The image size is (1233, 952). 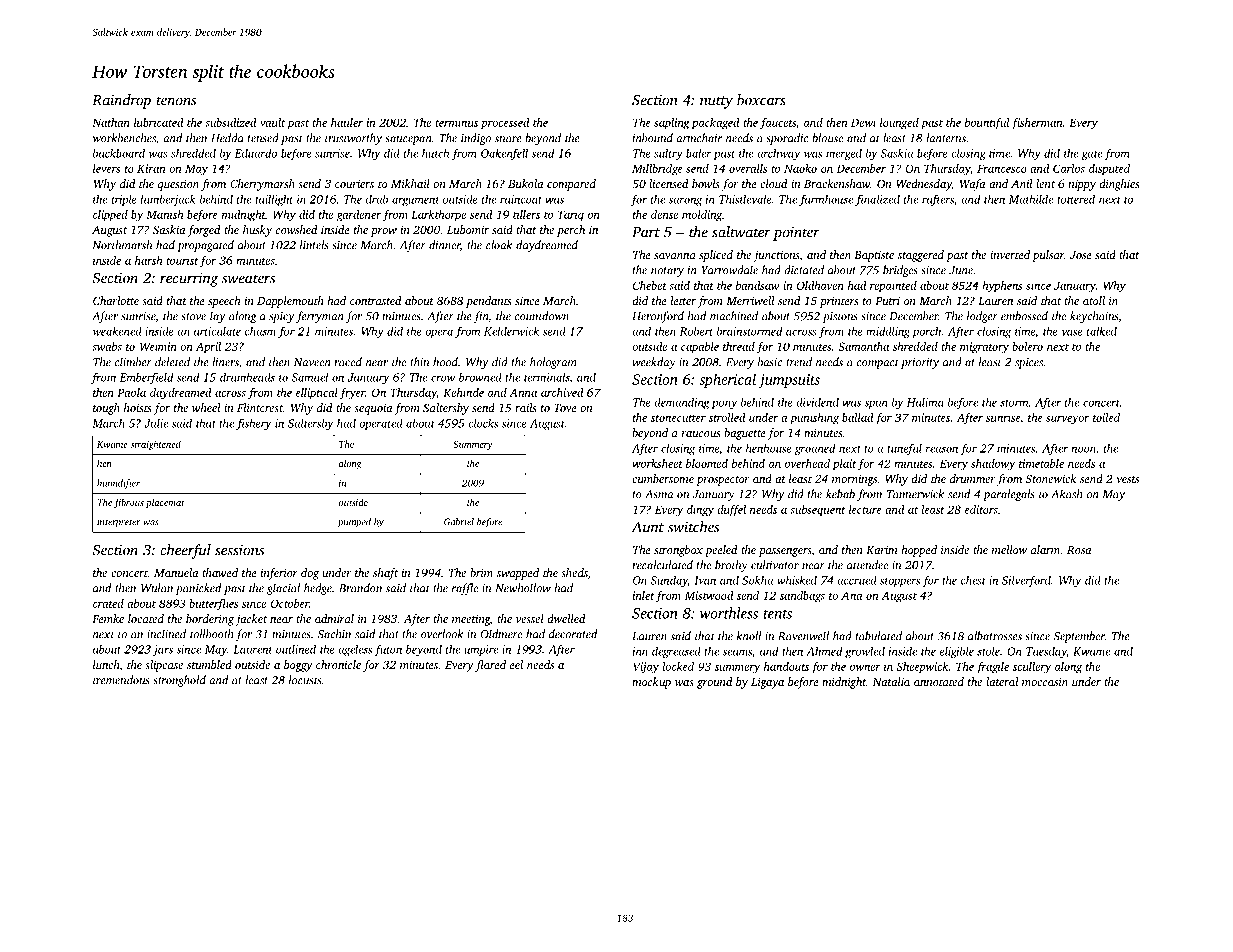 What do you see at coordinates (121, 680) in the page?
I see `tremendous` at bounding box center [121, 680].
